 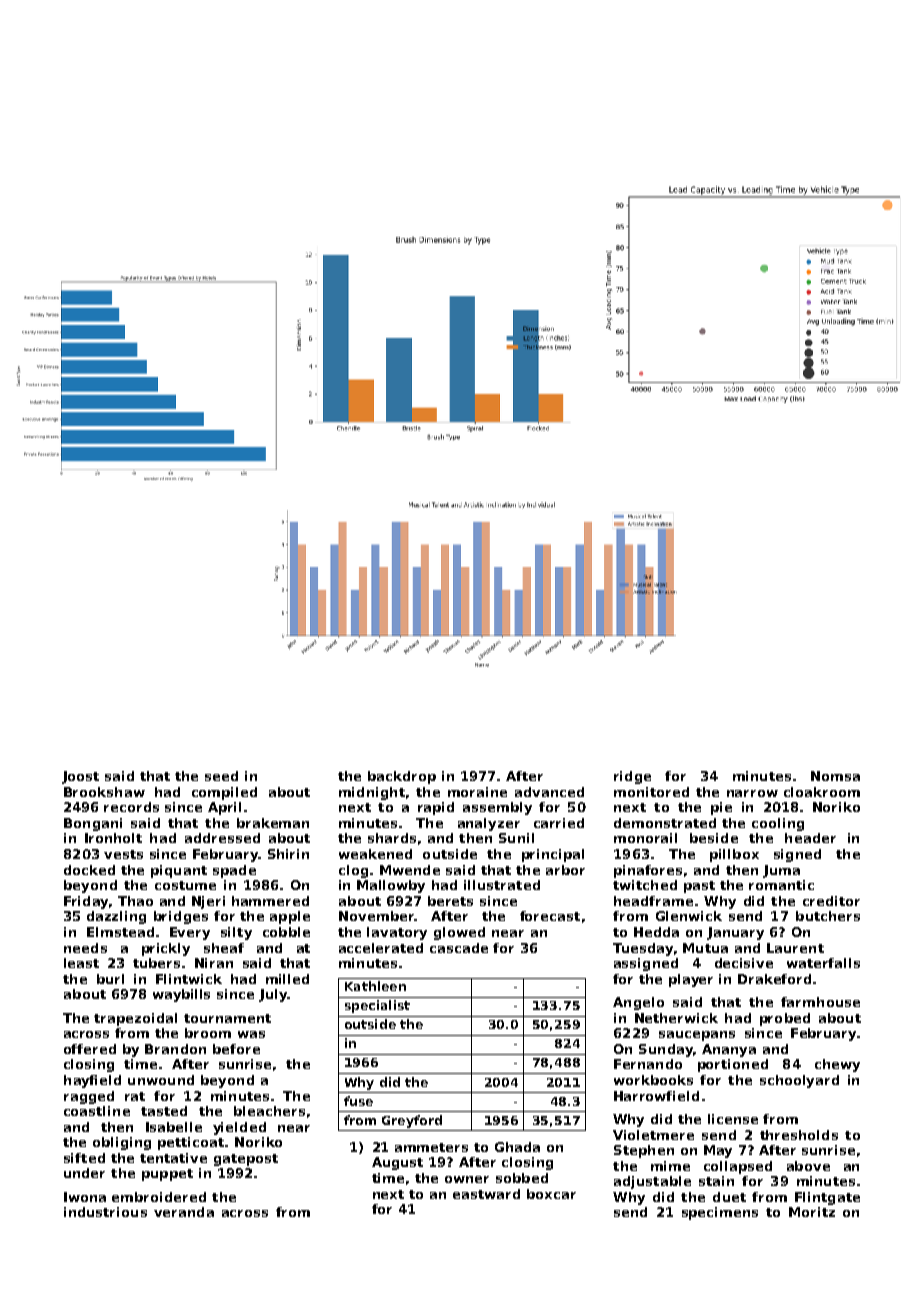 I want to click on veranda, so click(x=184, y=1212).
